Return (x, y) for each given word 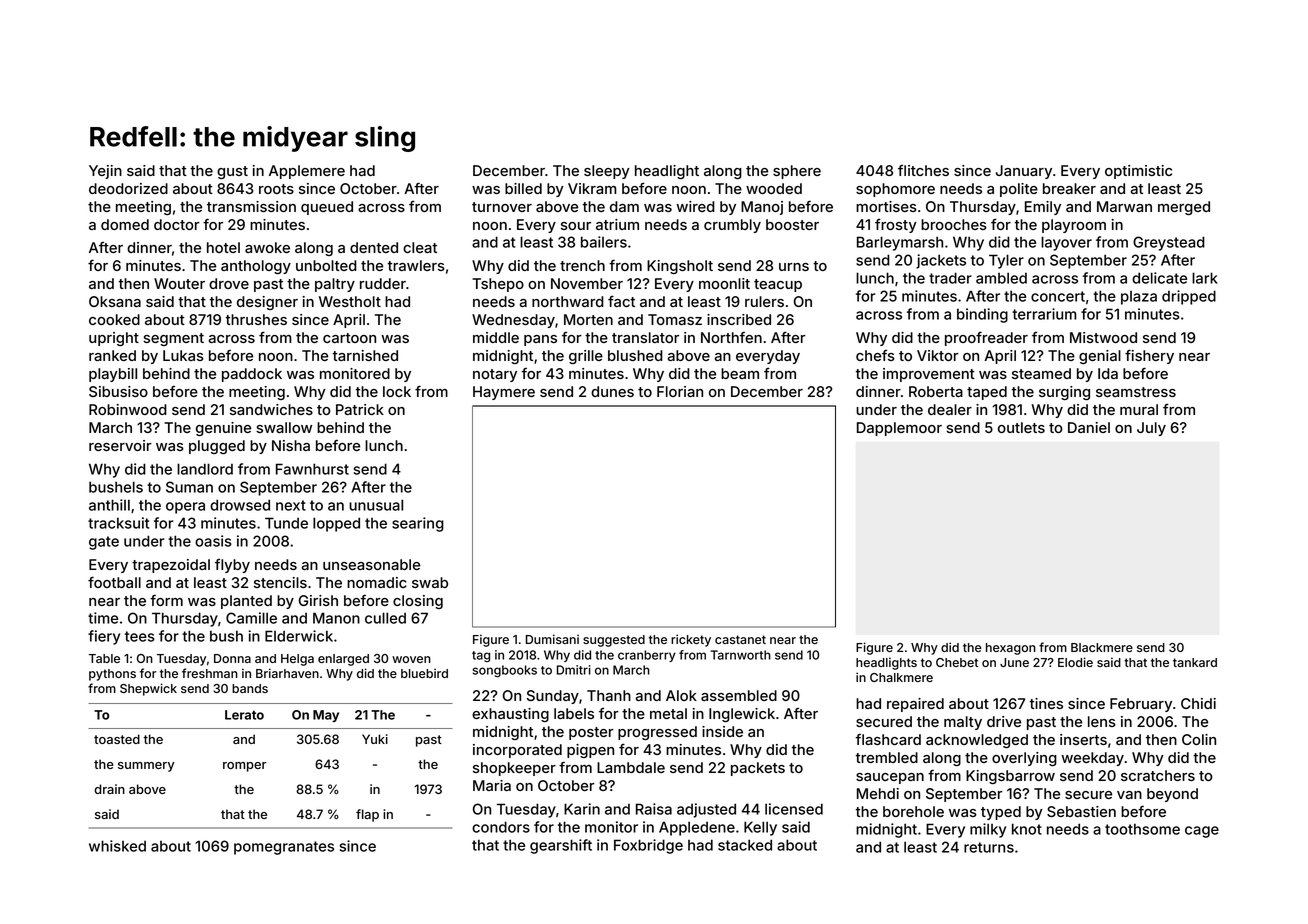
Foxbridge (648, 846)
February (1141, 705)
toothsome (1142, 829)
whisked (117, 846)
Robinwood (128, 409)
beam (740, 373)
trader (950, 278)
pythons (112, 675)
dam (624, 206)
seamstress (1136, 392)
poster (591, 733)
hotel (223, 247)
